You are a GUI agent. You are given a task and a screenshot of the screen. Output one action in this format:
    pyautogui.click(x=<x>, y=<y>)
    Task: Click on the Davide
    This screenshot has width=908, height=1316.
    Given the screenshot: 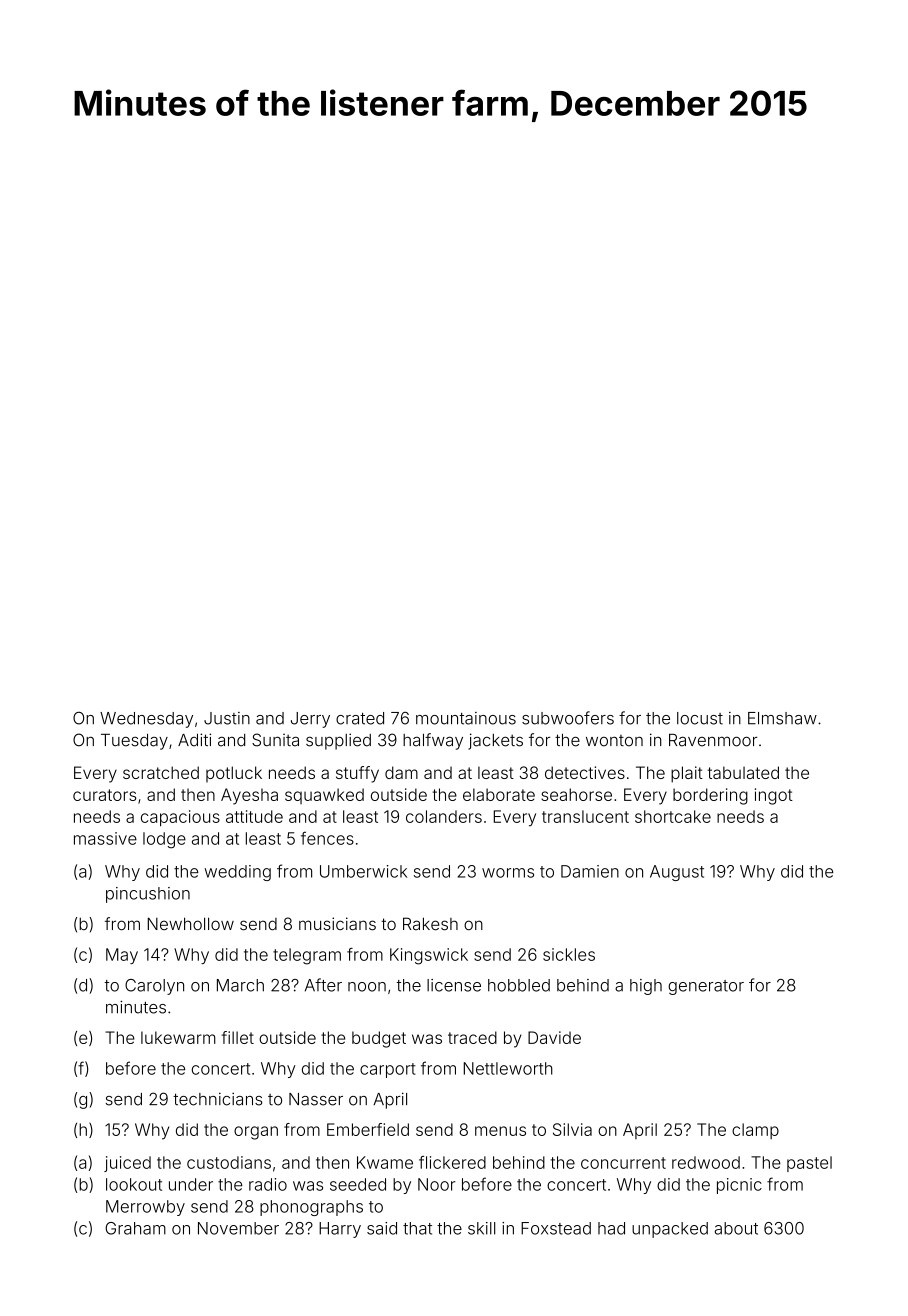 What is the action you would take?
    pyautogui.click(x=554, y=1037)
